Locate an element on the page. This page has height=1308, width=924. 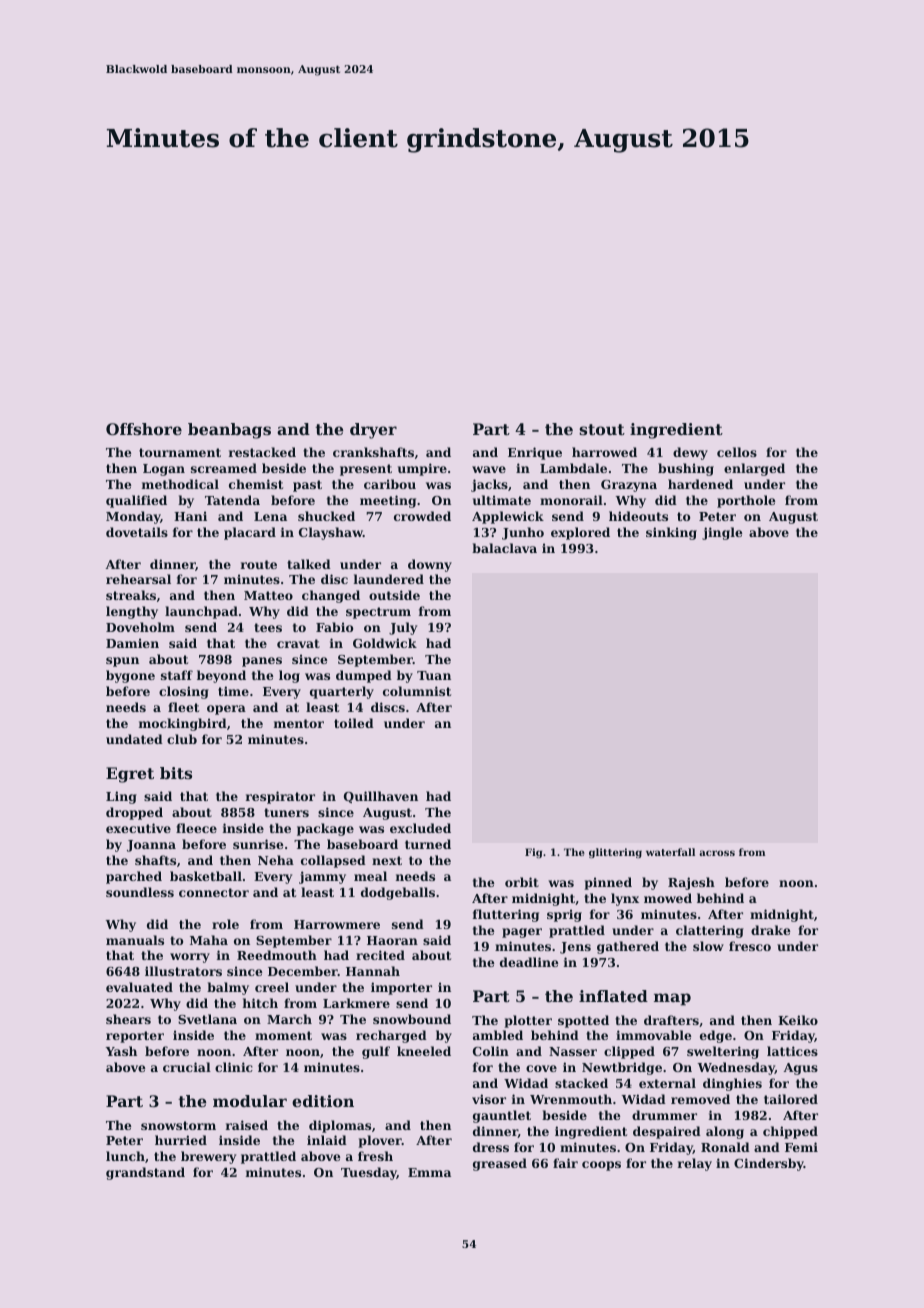
launchpad is located at coordinates (201, 612).
